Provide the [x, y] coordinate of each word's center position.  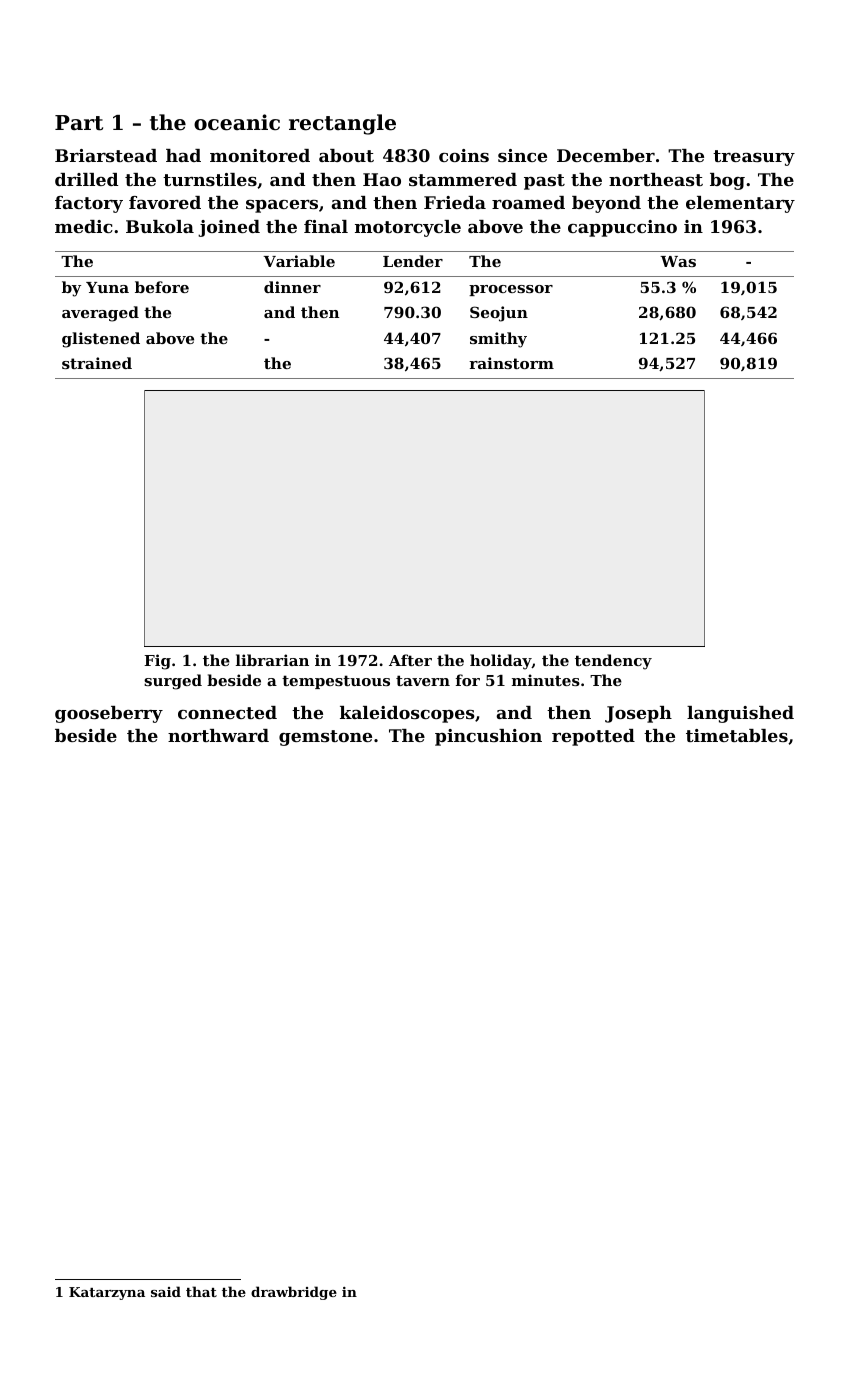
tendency [613, 662]
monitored [260, 155]
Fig [157, 662]
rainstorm [511, 363]
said [166, 1291]
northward [218, 735]
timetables [737, 735]
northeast [656, 179]
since [522, 155]
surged [173, 682]
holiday [501, 662]
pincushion [488, 737]
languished [740, 714]
